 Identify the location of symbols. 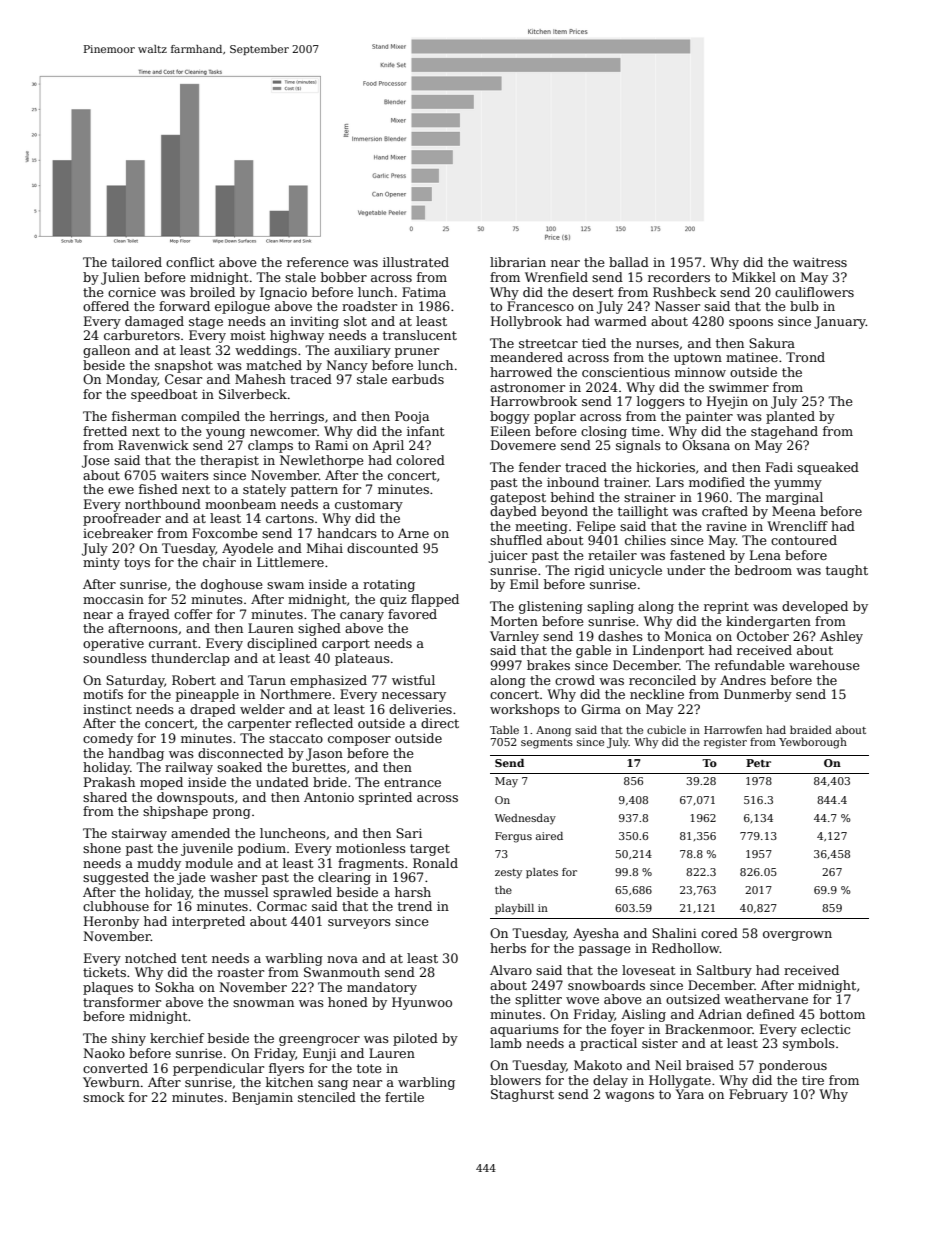
(809, 1044).
